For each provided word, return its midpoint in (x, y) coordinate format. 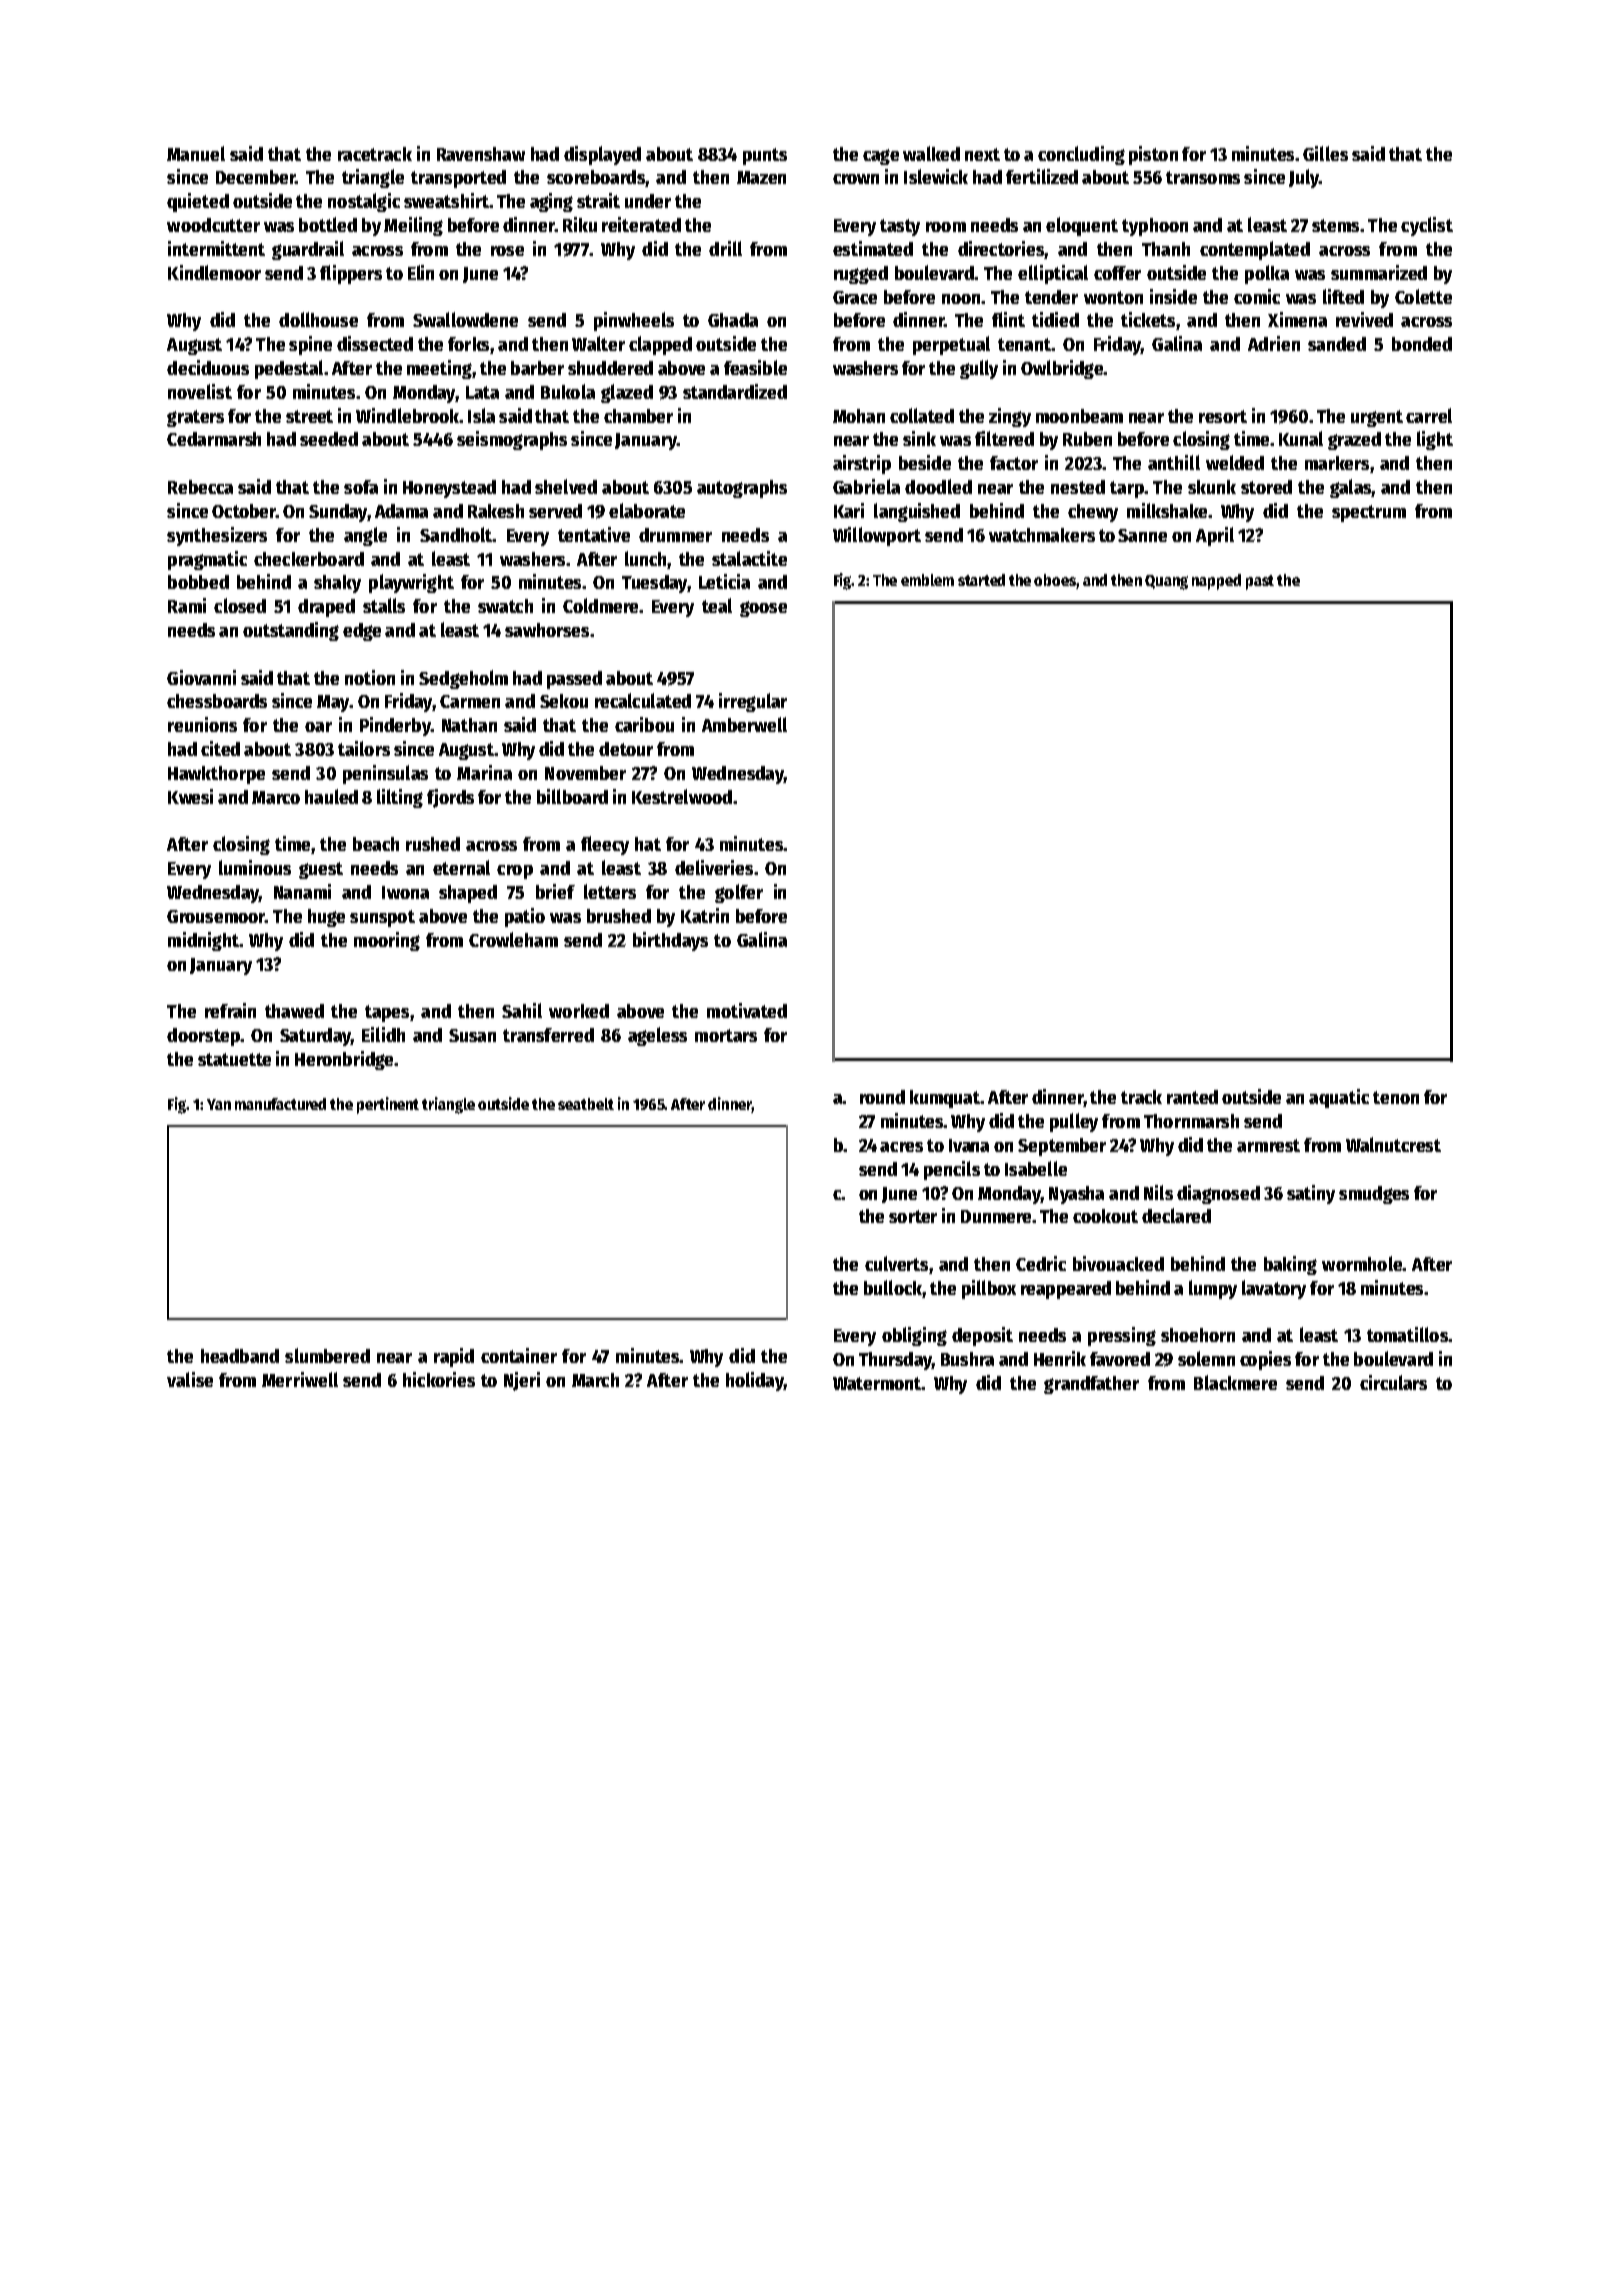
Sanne (1142, 535)
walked (931, 153)
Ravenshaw (481, 154)
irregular (753, 702)
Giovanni (201, 677)
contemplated (1255, 250)
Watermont (877, 1383)
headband (240, 1356)
